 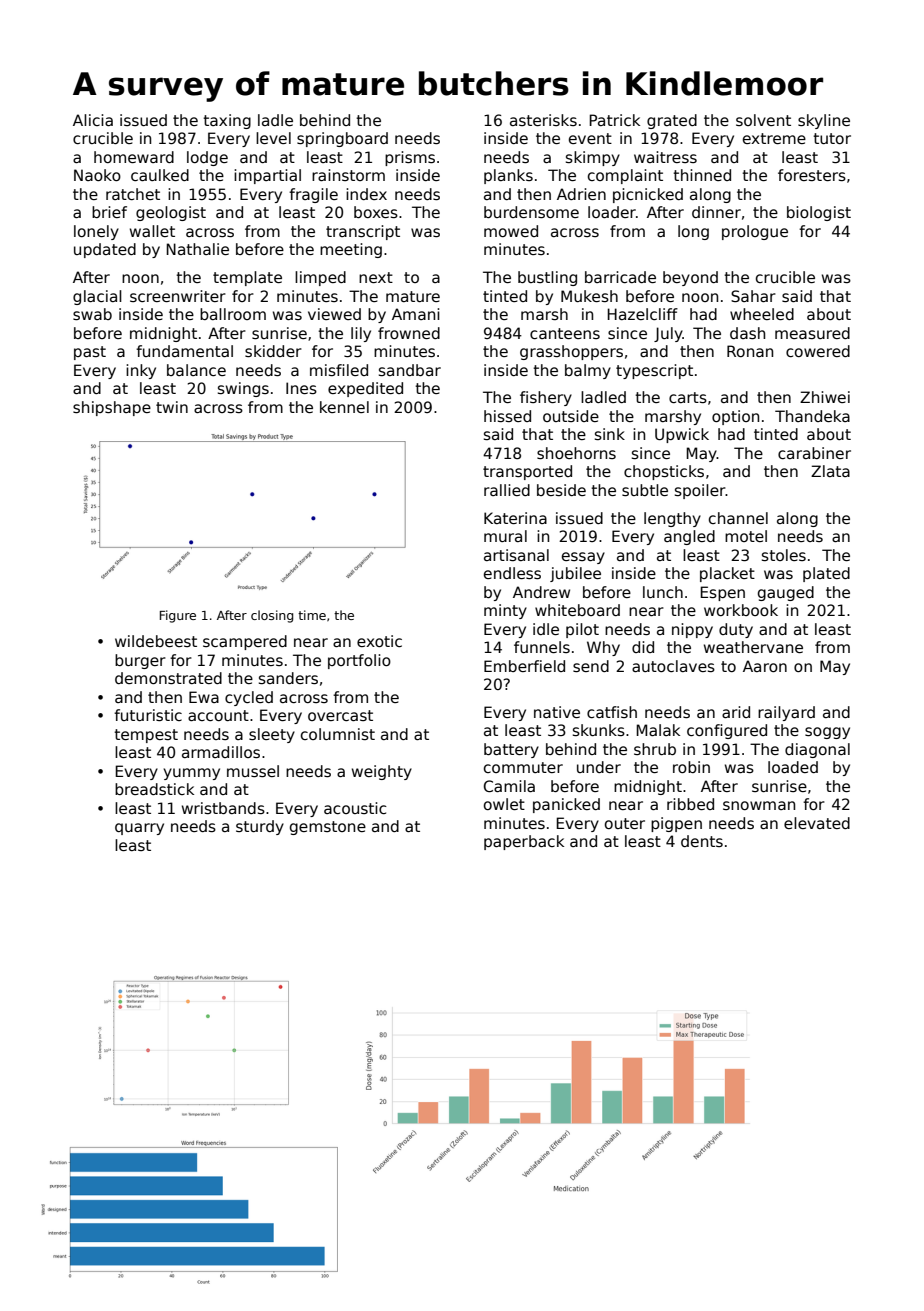 What do you see at coordinates (410, 158) in the screenshot?
I see `prisms` at bounding box center [410, 158].
